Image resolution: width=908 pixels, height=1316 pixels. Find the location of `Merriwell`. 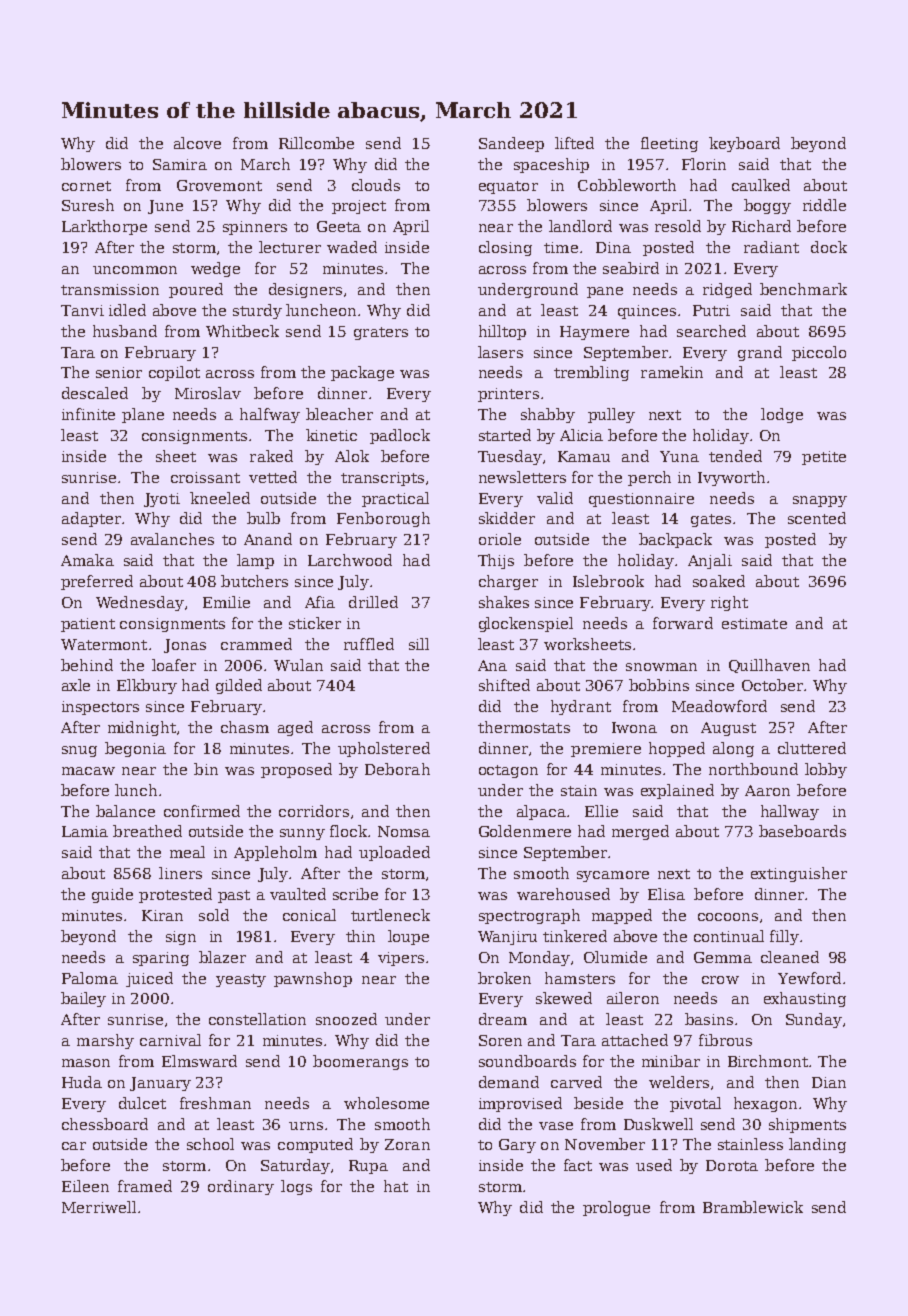

Merriwell is located at coordinates (99, 1207).
